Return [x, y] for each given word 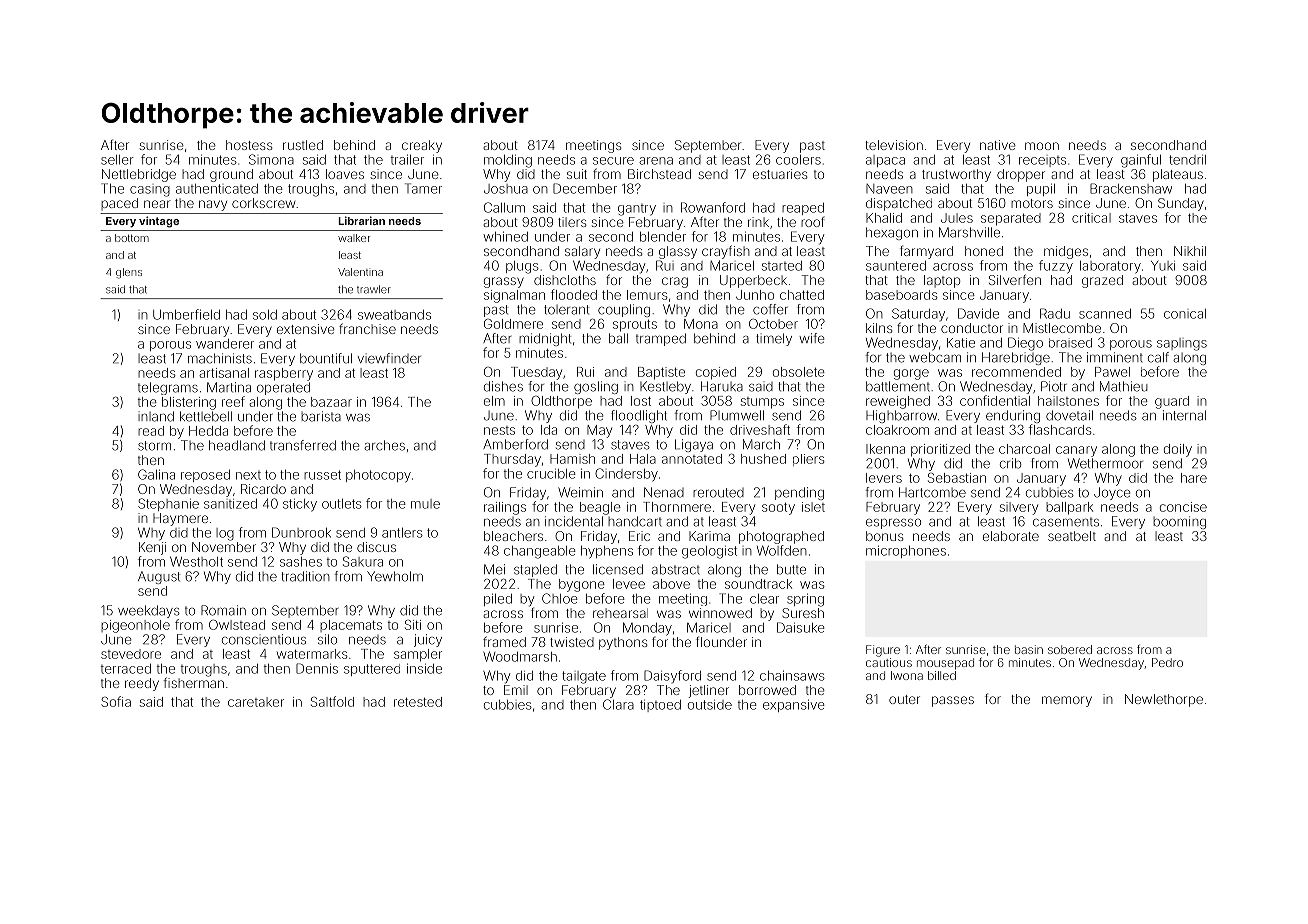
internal [1184, 415]
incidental [574, 521]
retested [418, 702]
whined [505, 236]
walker [354, 238]
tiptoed [660, 706]
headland [237, 445]
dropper [1021, 175]
